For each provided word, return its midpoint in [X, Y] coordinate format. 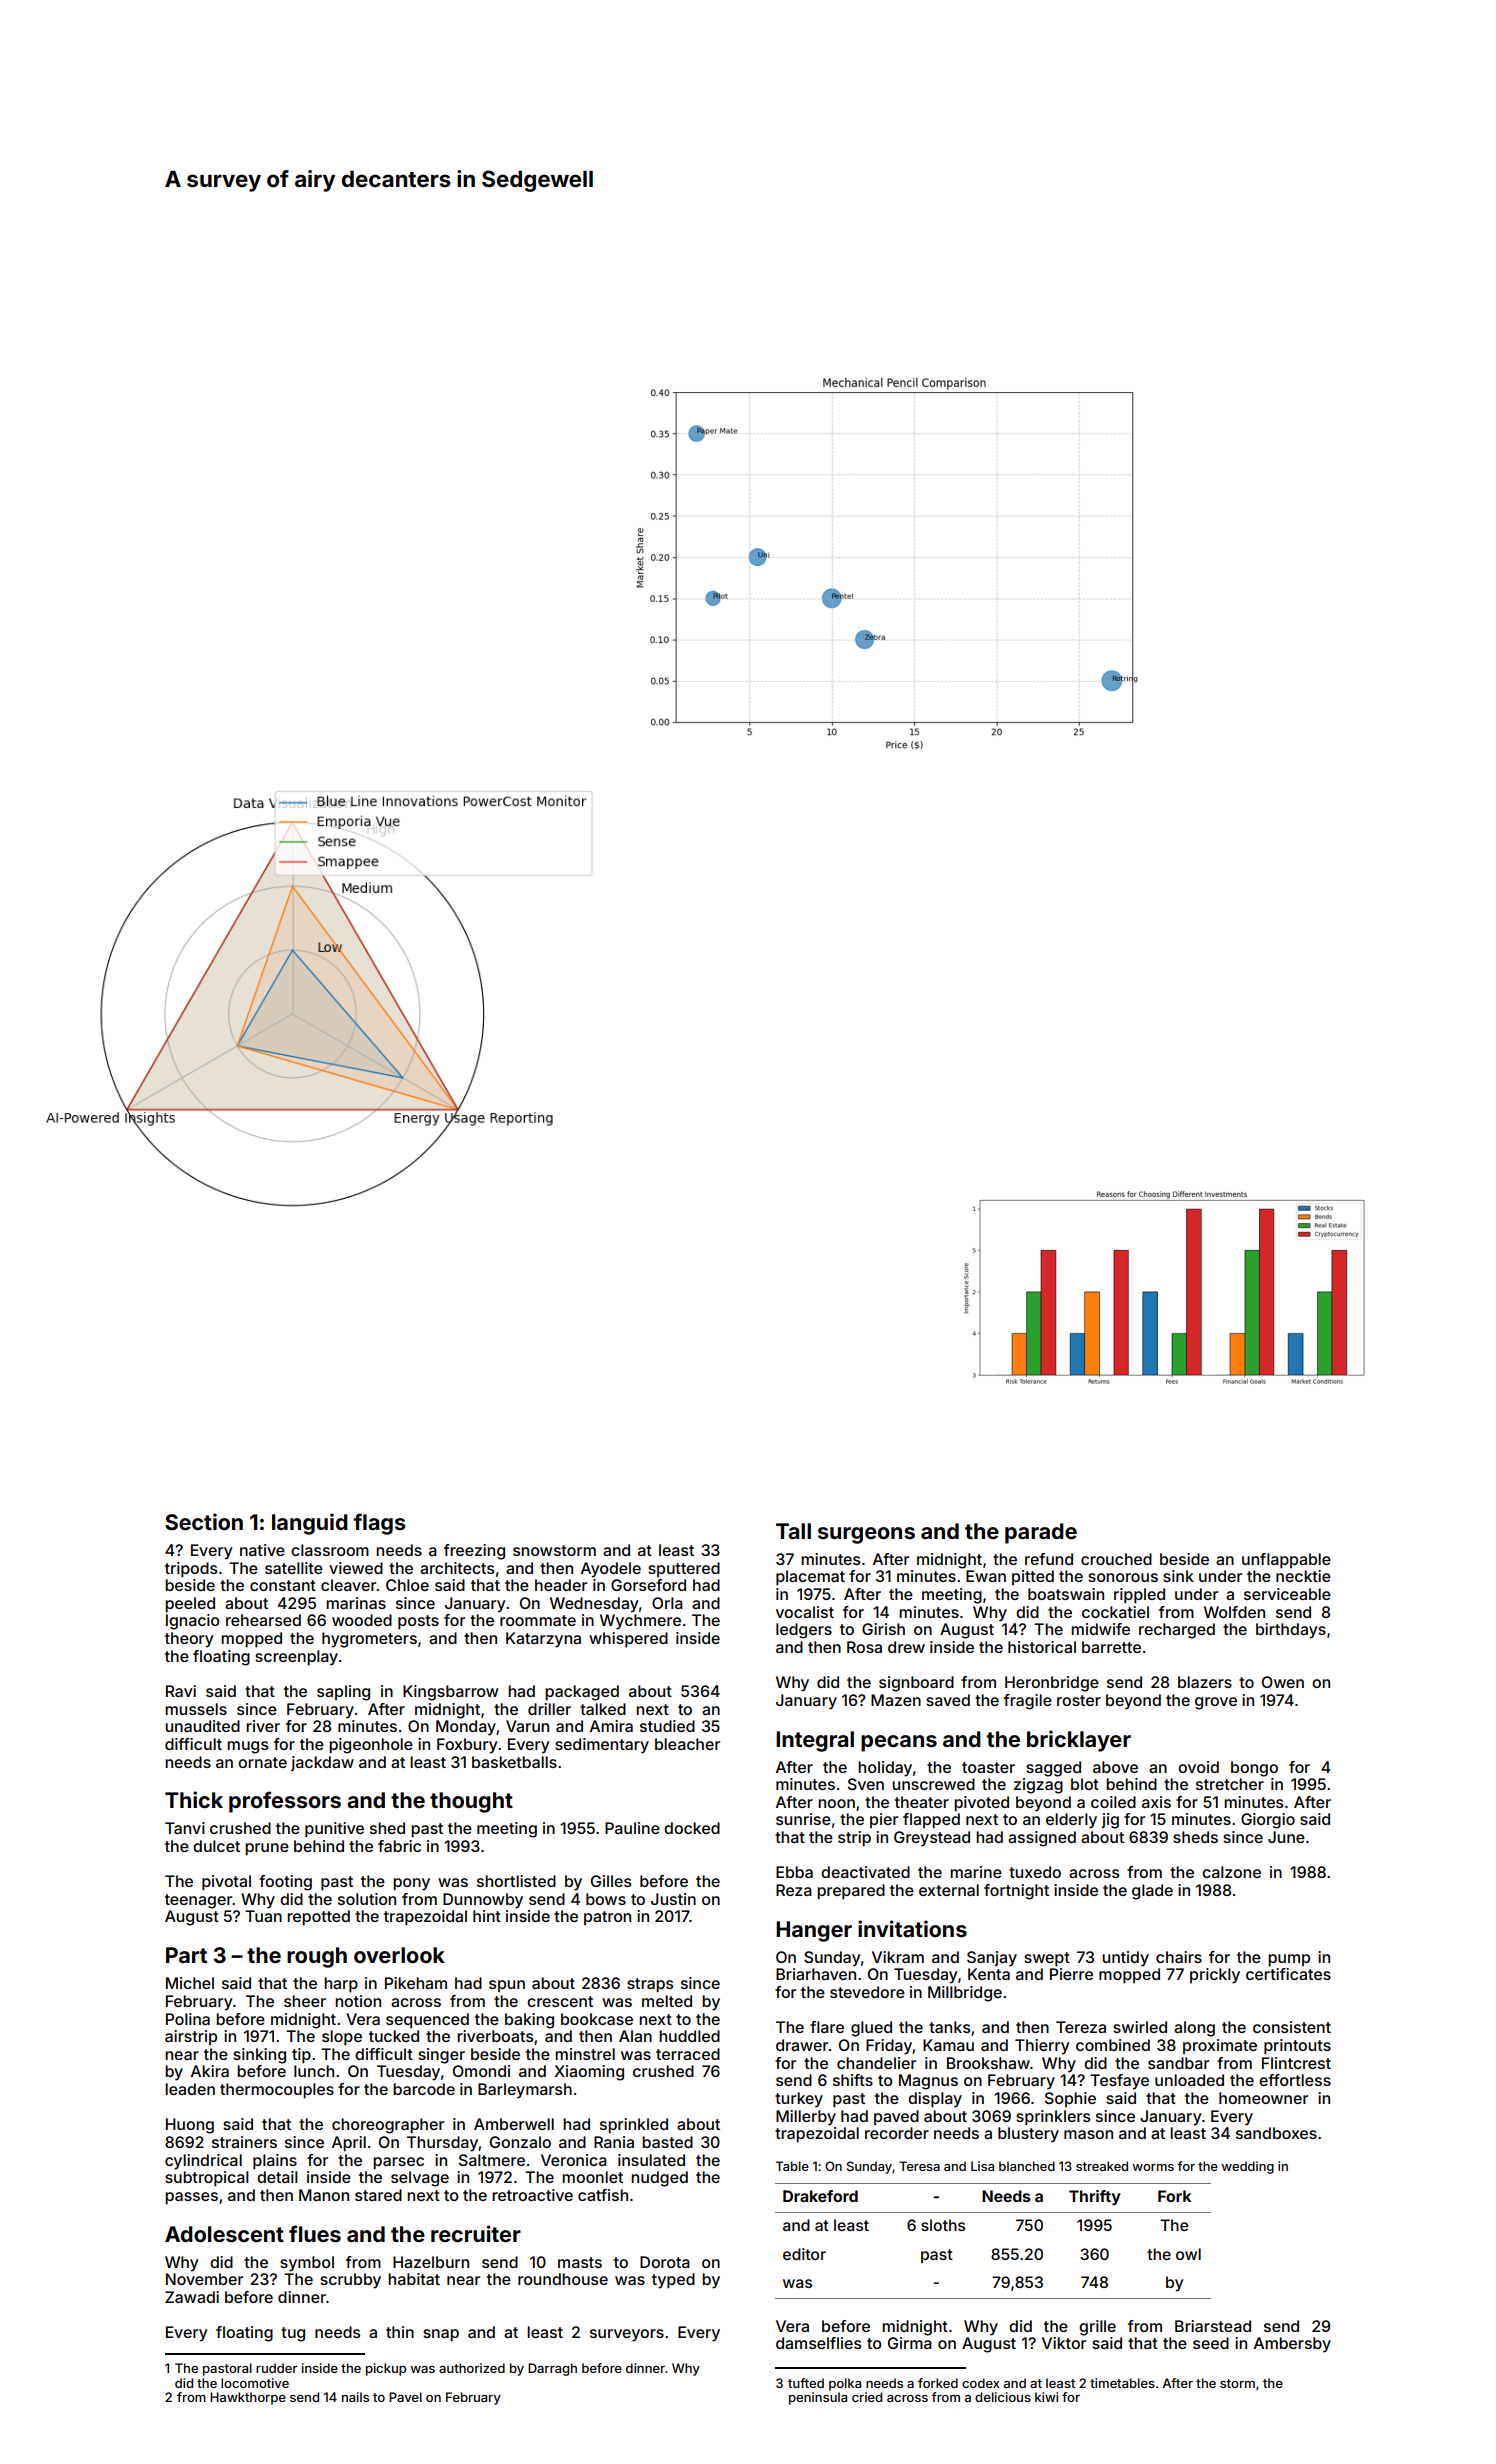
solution [367, 1899]
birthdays [1291, 1631]
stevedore [867, 1992]
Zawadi [192, 2297]
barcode [424, 2089]
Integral [815, 1741]
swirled [1140, 2027]
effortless [1295, 2080]
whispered [628, 1640]
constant [283, 1585]
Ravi [181, 1691]
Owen [1283, 1682]
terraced [688, 2054]
